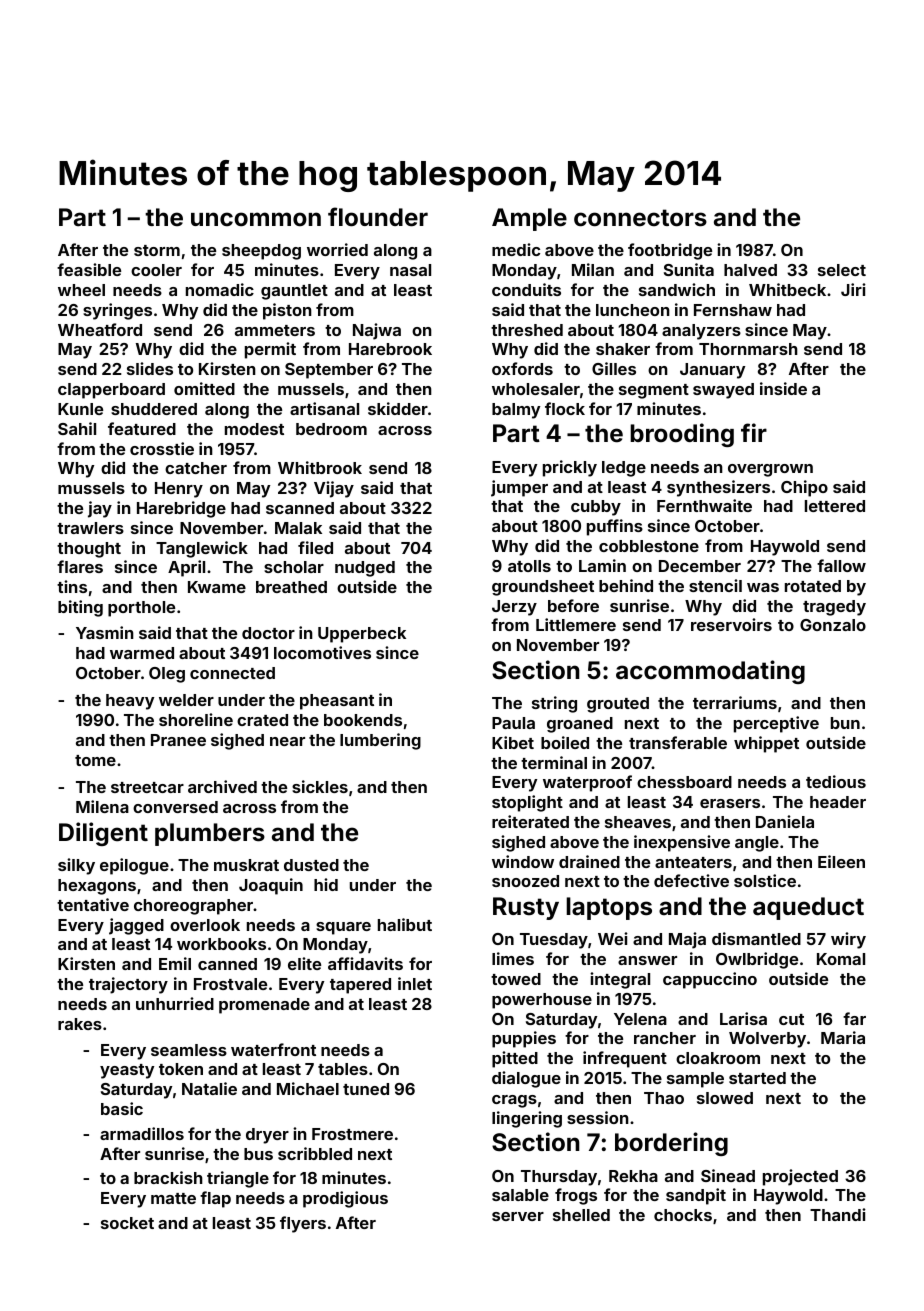  Describe the element at coordinates (757, 960) in the screenshot. I see `Owlbridge` at that location.
